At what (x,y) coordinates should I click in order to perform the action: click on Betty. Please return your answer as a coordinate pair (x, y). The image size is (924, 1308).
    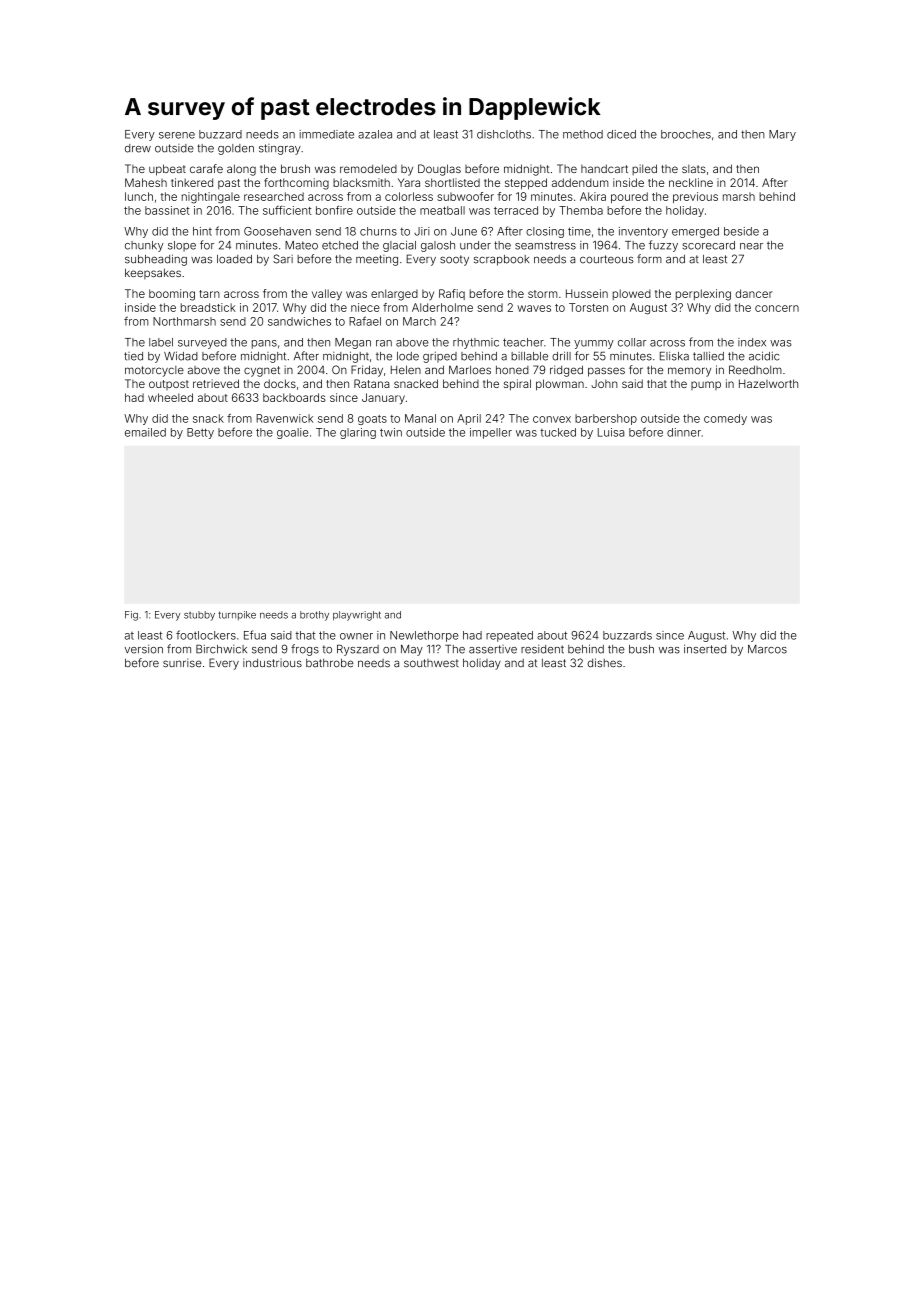
    Looking at the image, I should click on (200, 433).
